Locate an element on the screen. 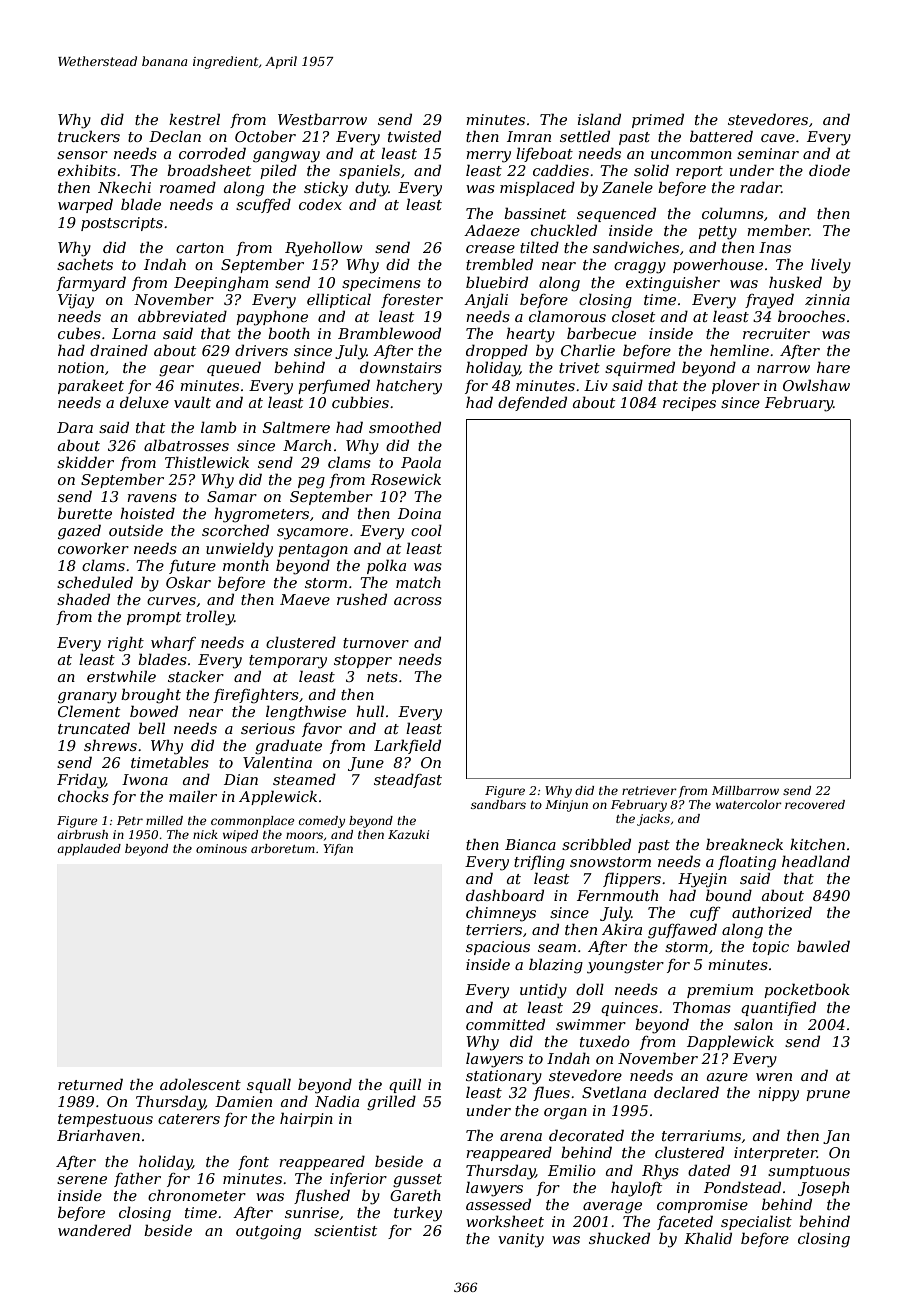  terrariums is located at coordinates (701, 1135).
